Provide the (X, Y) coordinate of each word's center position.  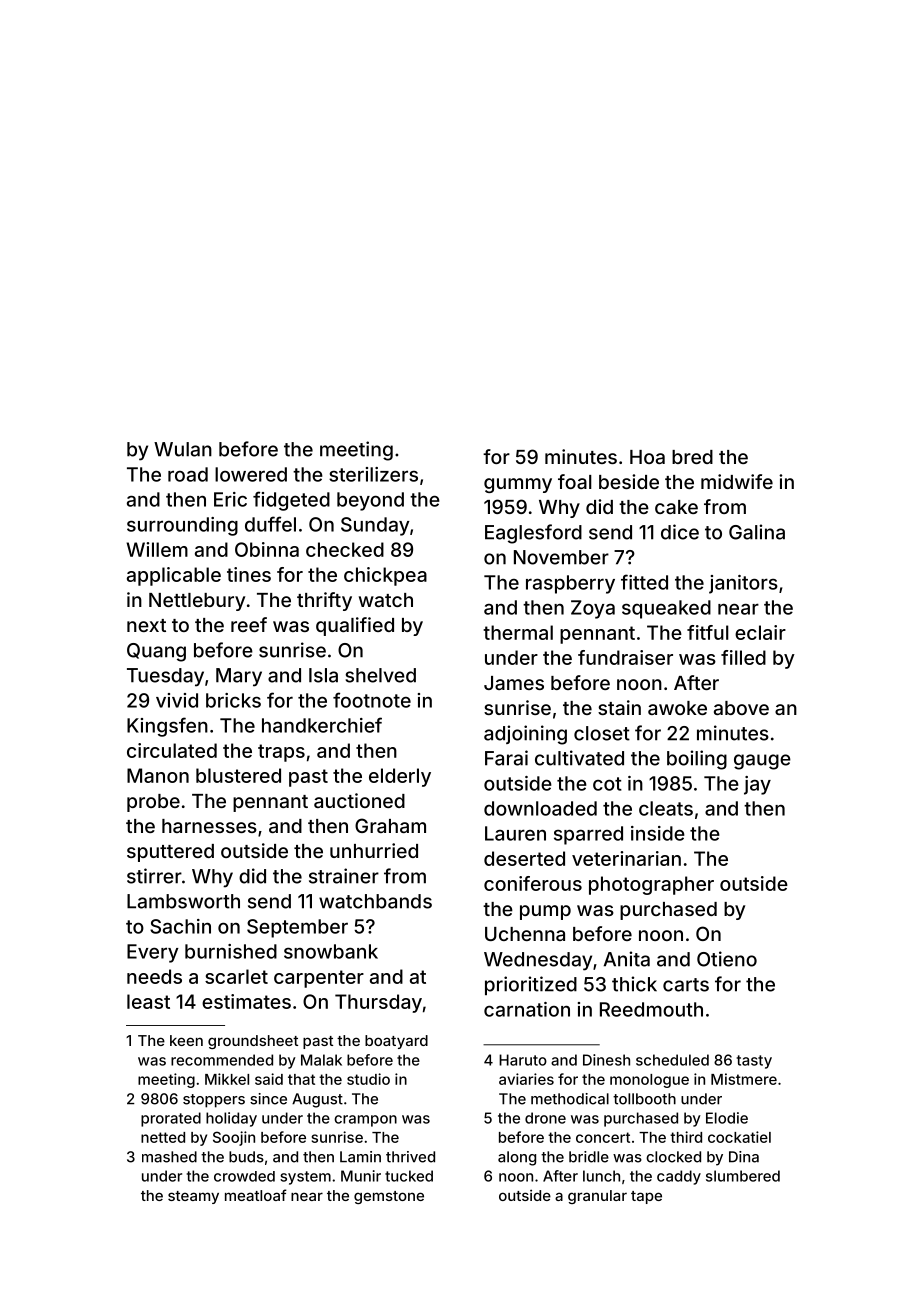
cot (607, 784)
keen (186, 1040)
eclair (760, 632)
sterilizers (373, 474)
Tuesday (165, 677)
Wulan (183, 449)
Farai (506, 758)
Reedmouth (651, 1009)
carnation (527, 1009)
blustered (238, 775)
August (317, 1100)
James (514, 683)
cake (676, 507)
